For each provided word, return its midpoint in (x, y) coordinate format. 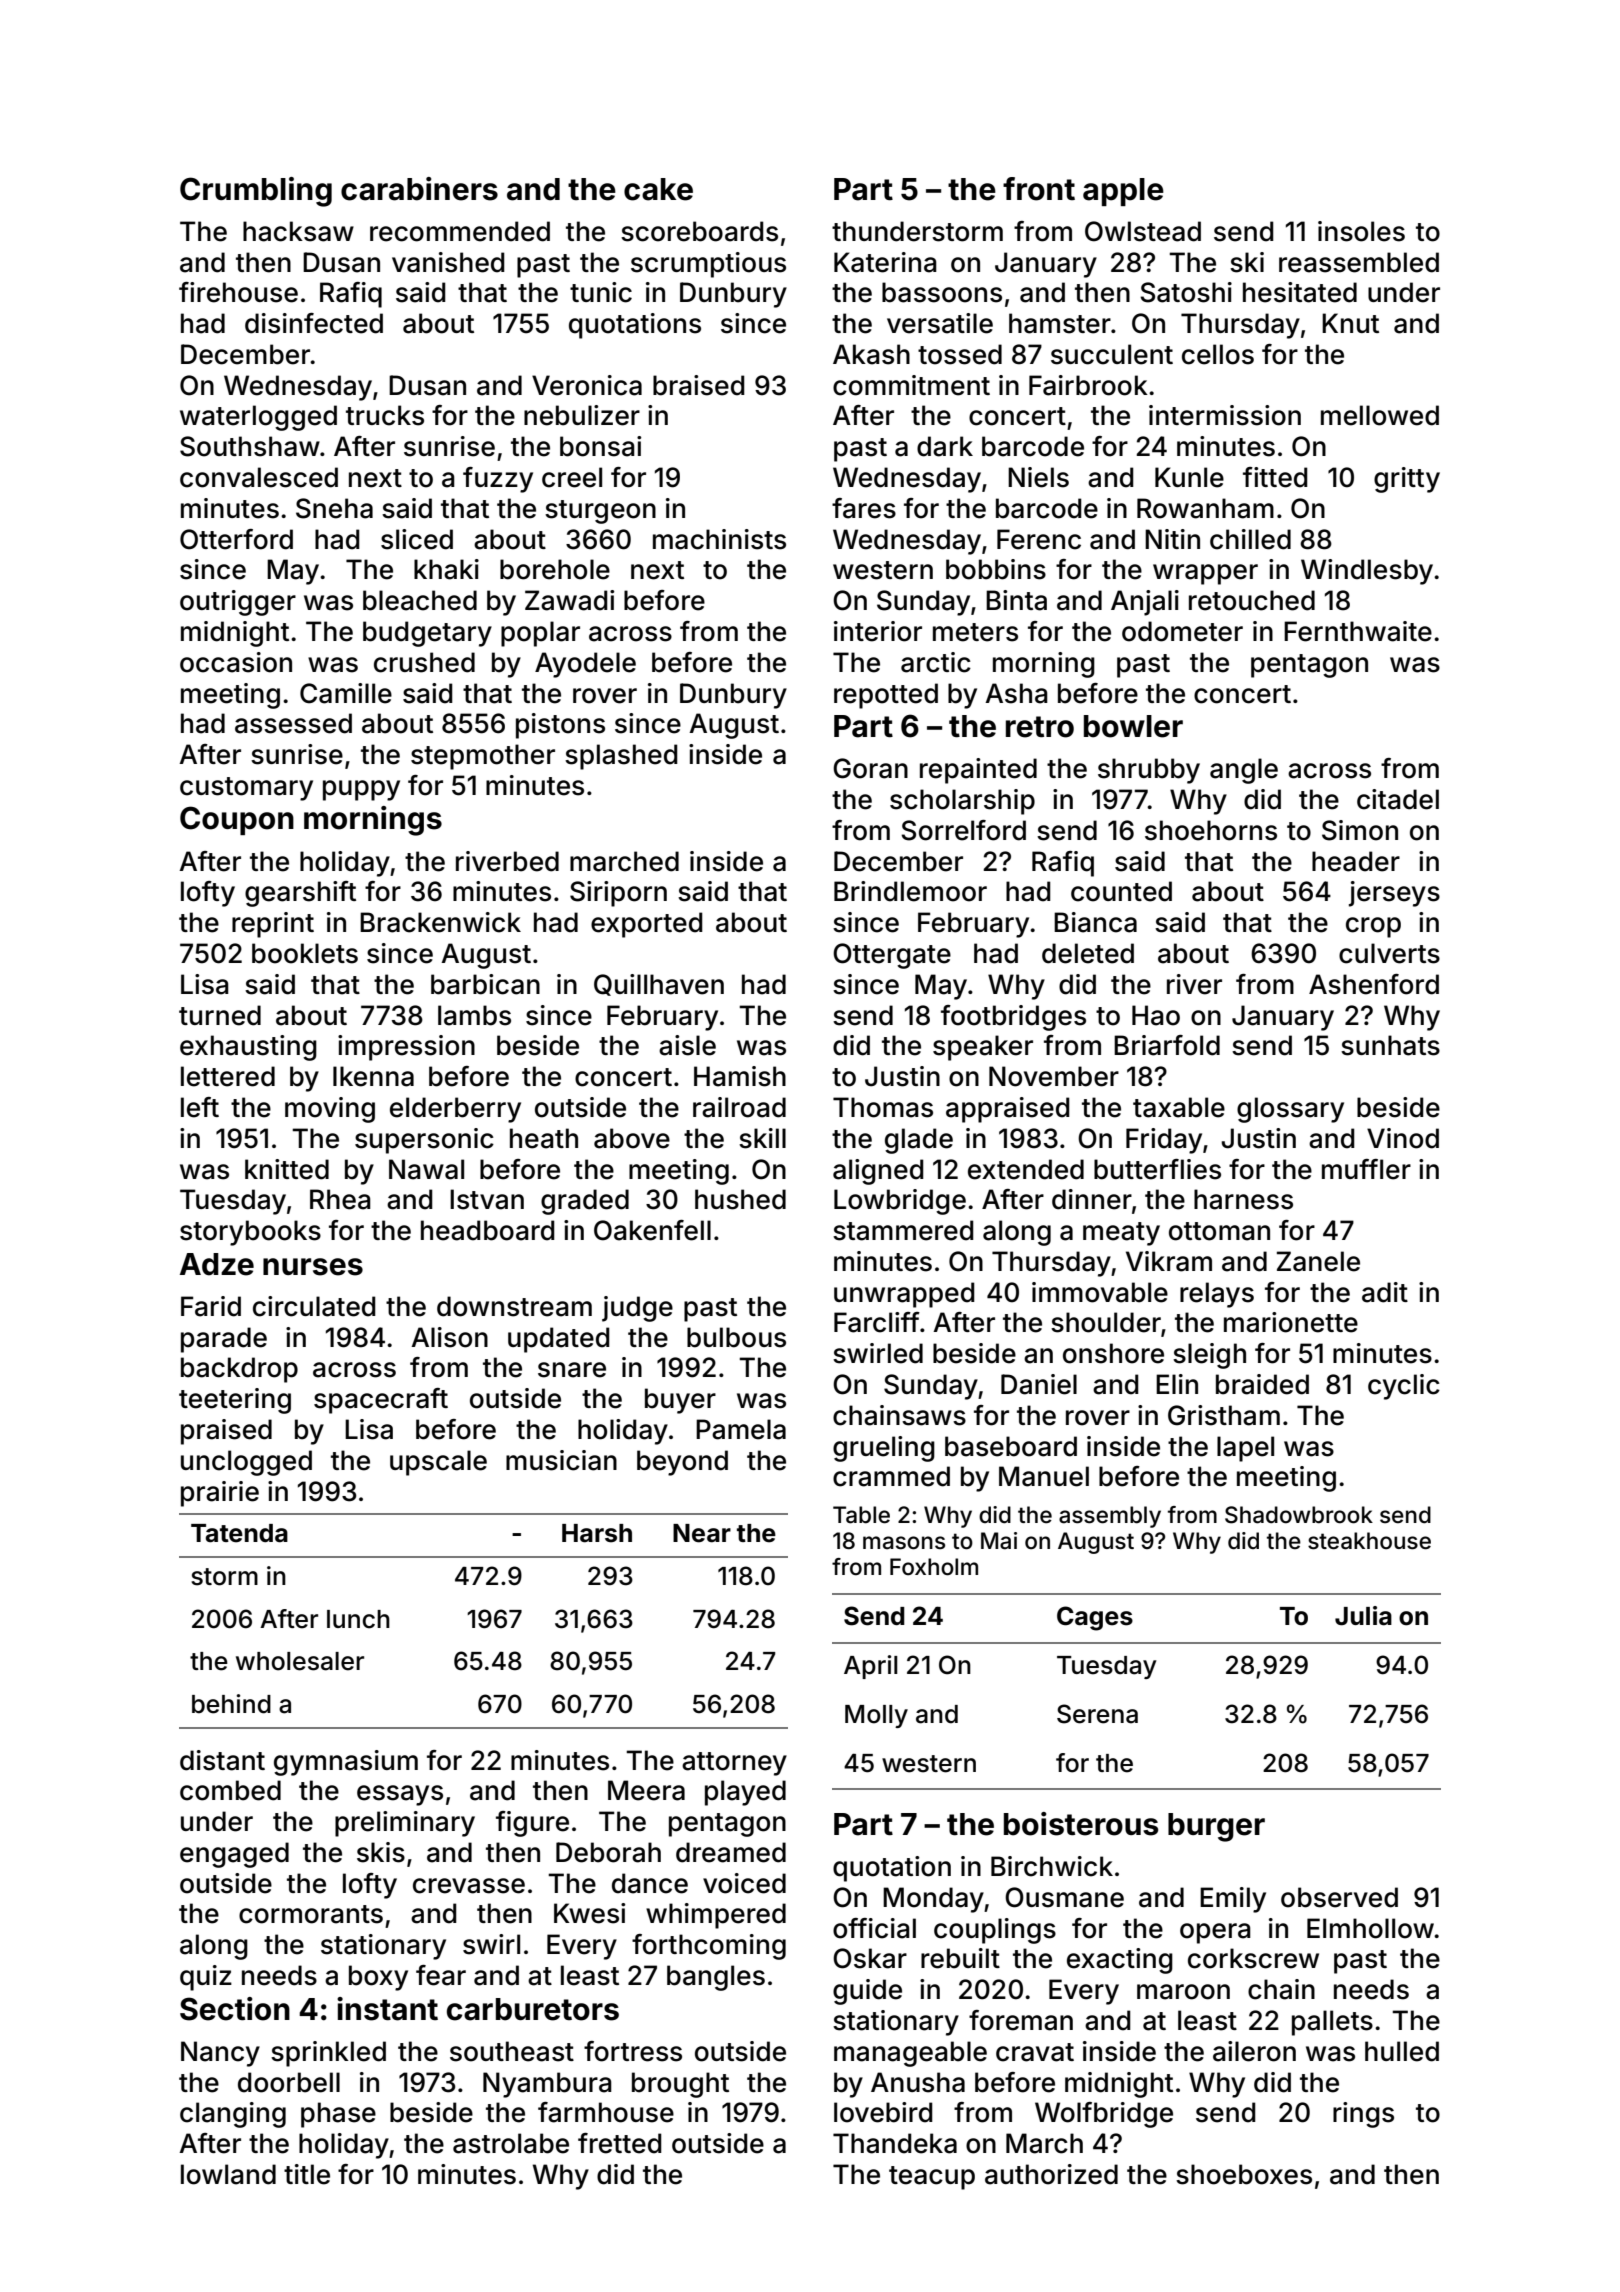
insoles (1361, 231)
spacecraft (381, 1401)
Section (235, 2009)
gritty (1407, 480)
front (1039, 189)
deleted (1088, 953)
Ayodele (585, 665)
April (871, 1667)
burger (1216, 1827)
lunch (358, 1619)
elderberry (455, 1110)
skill (762, 1138)
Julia (1363, 1616)
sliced (417, 539)
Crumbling (256, 192)
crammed (891, 1476)
